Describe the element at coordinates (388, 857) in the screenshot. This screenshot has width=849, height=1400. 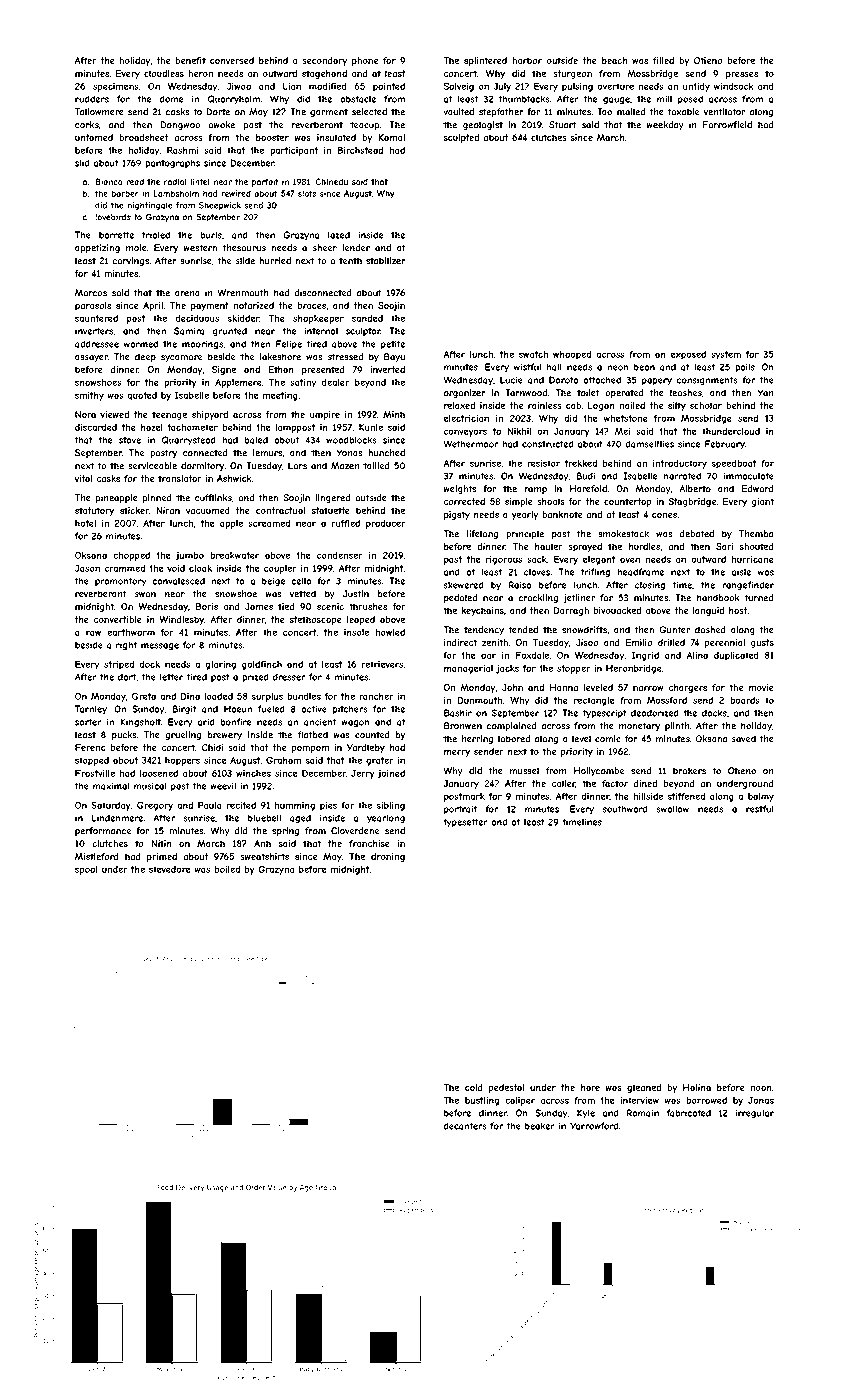
I see `droning` at that location.
